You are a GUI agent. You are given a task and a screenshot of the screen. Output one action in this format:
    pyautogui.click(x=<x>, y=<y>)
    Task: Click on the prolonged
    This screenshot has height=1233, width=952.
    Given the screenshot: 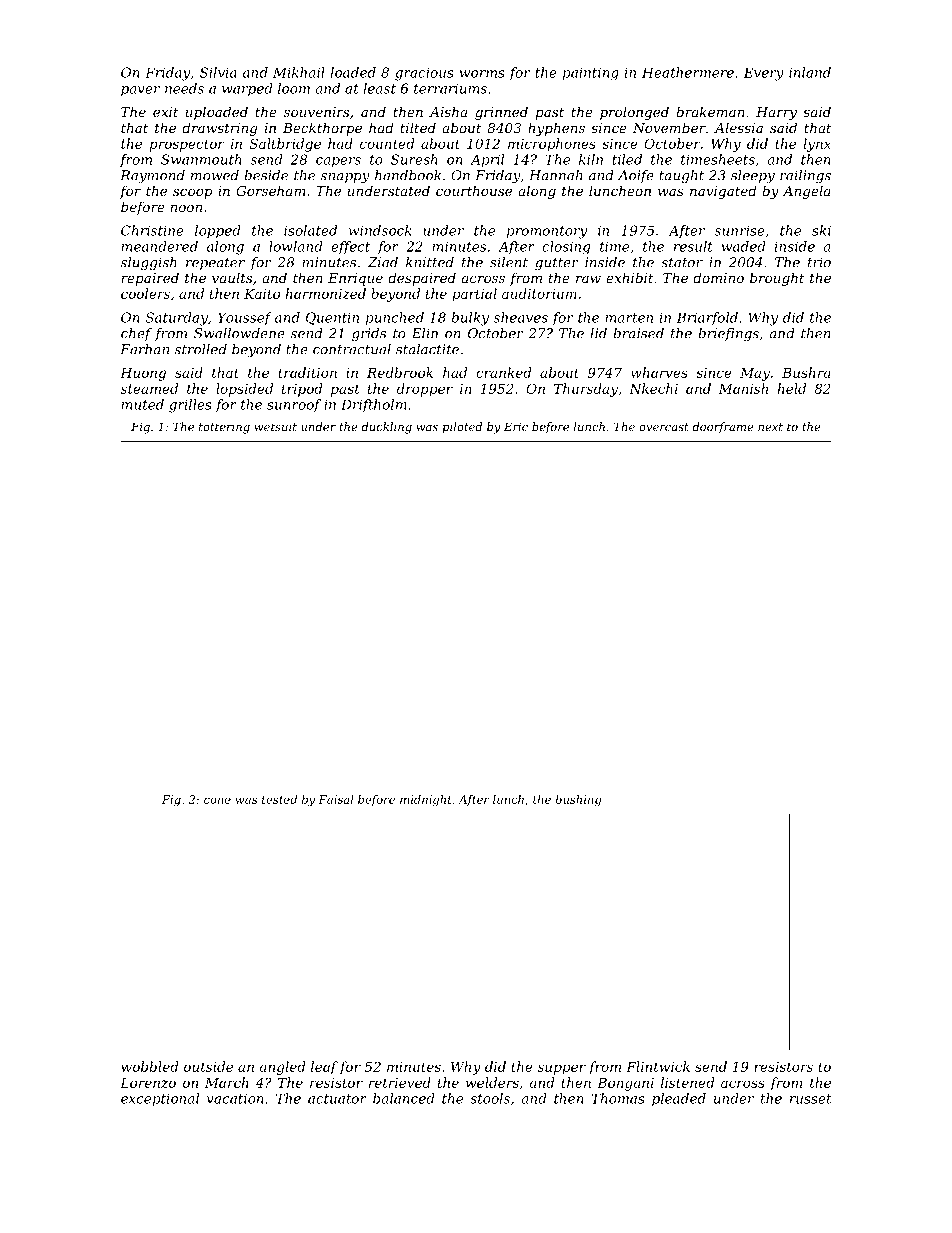 What is the action you would take?
    pyautogui.click(x=634, y=113)
